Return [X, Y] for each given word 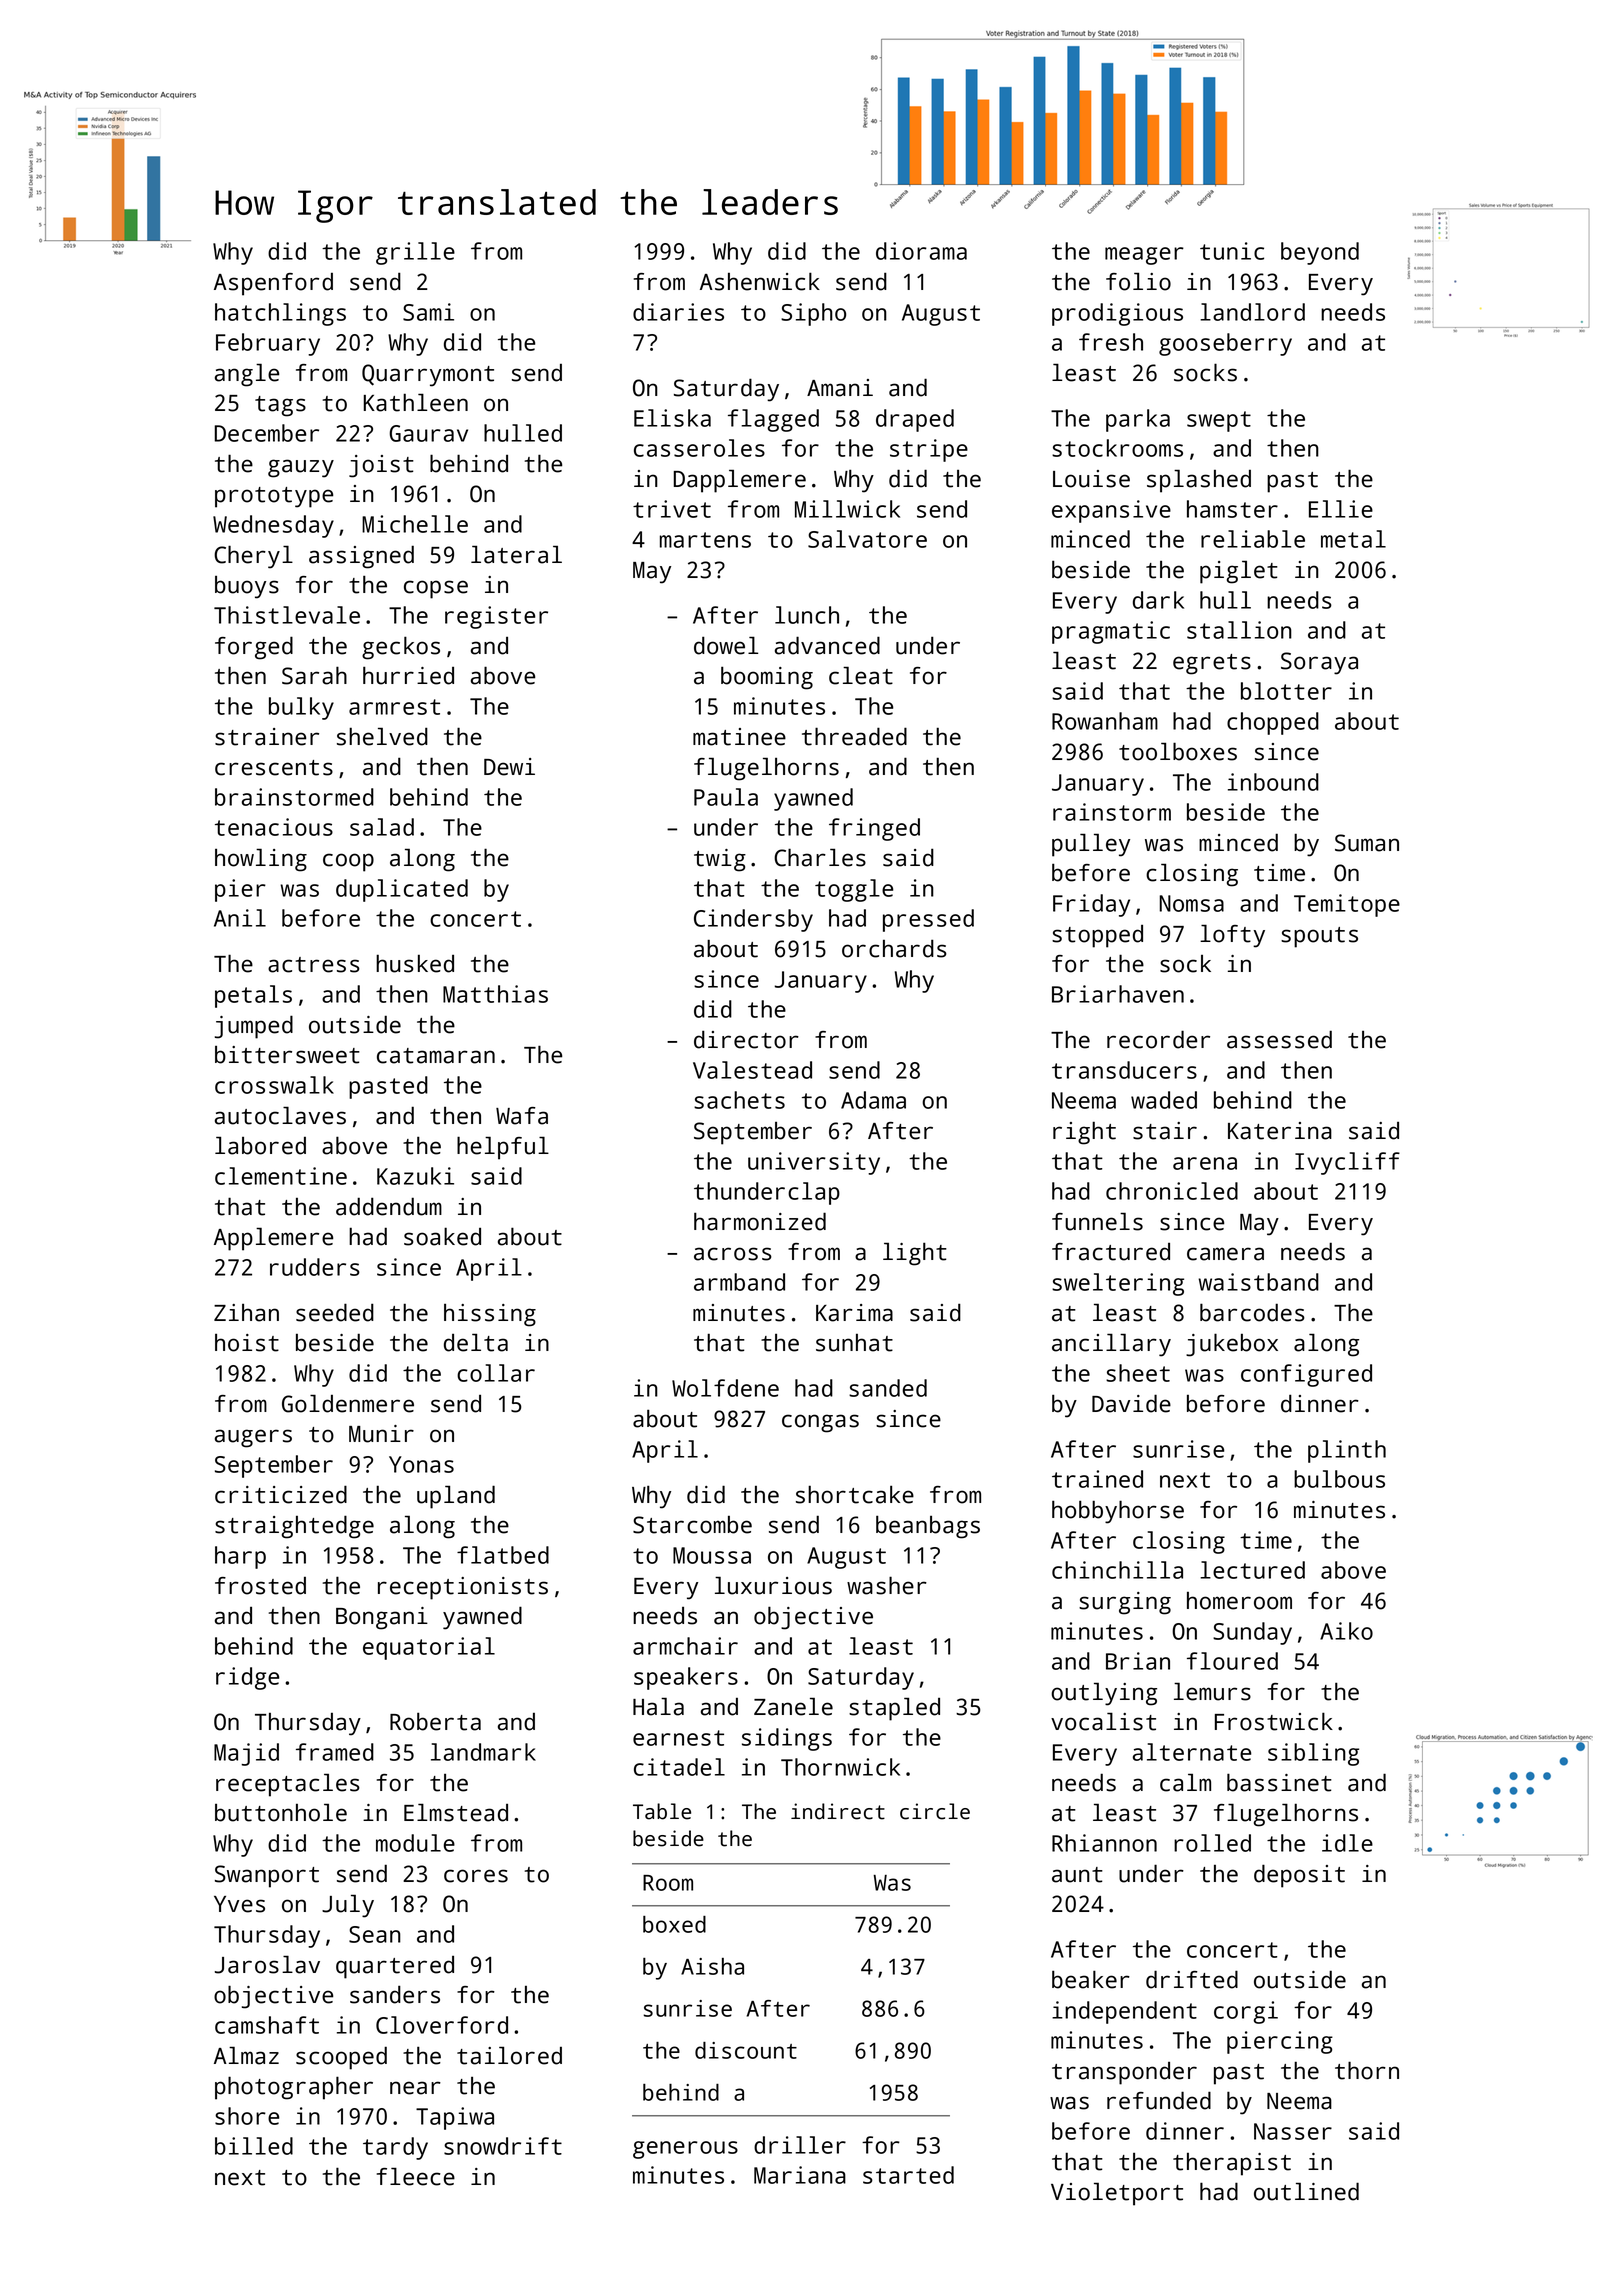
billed [254, 2146]
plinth [1347, 1451]
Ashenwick [760, 281]
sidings [787, 1739]
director [746, 1039]
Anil [240, 918]
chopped [1273, 723]
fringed [874, 829]
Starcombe [692, 1525]
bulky [301, 708]
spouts [1319, 937]
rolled [1212, 1843]
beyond [1320, 253]
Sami [428, 312]
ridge [247, 1678]
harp [240, 1557]
